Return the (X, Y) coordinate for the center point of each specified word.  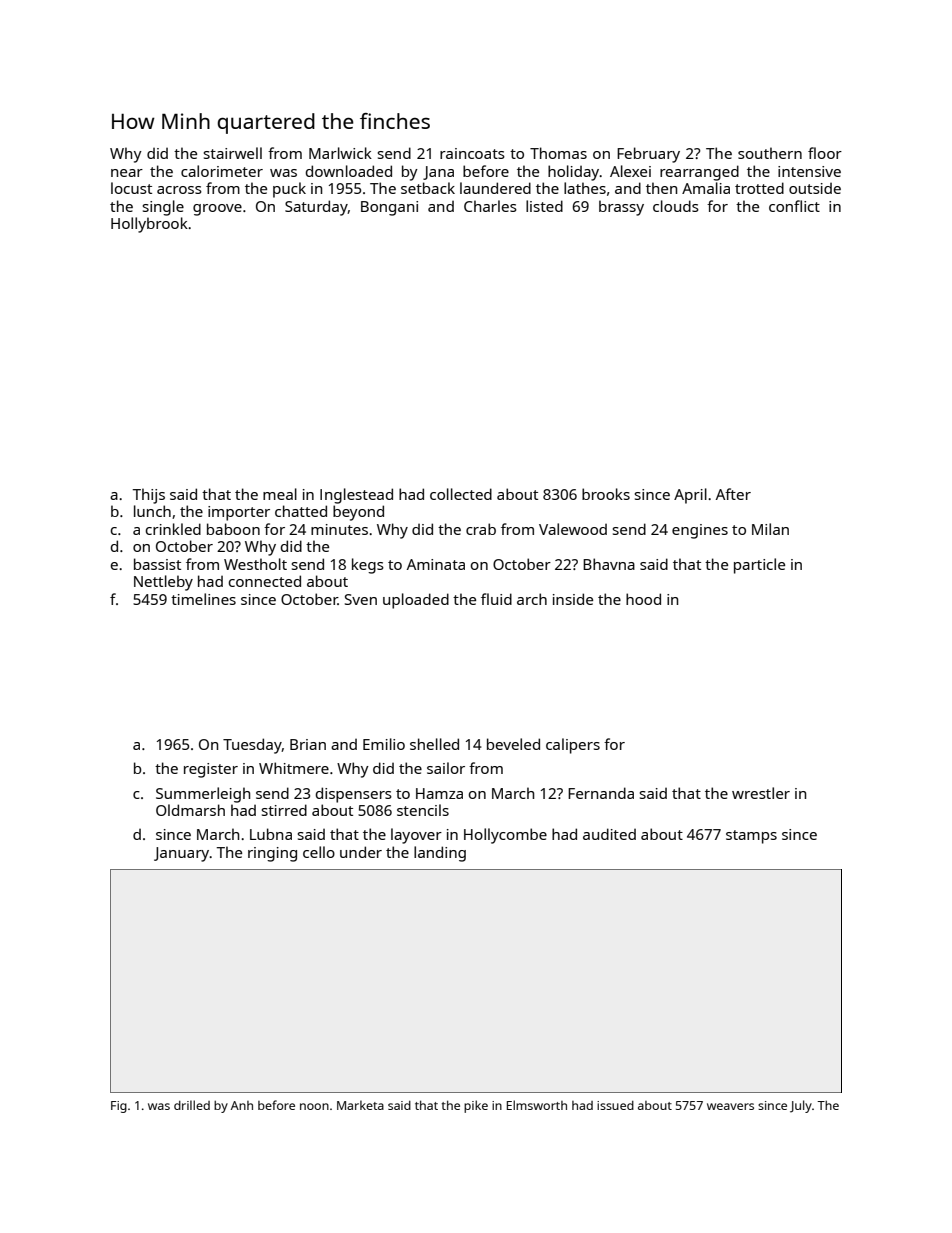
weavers (730, 1106)
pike (476, 1106)
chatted (301, 511)
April (690, 496)
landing (440, 854)
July (801, 1106)
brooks (606, 494)
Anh (242, 1105)
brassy (621, 208)
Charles (490, 206)
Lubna (271, 834)
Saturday (316, 208)
